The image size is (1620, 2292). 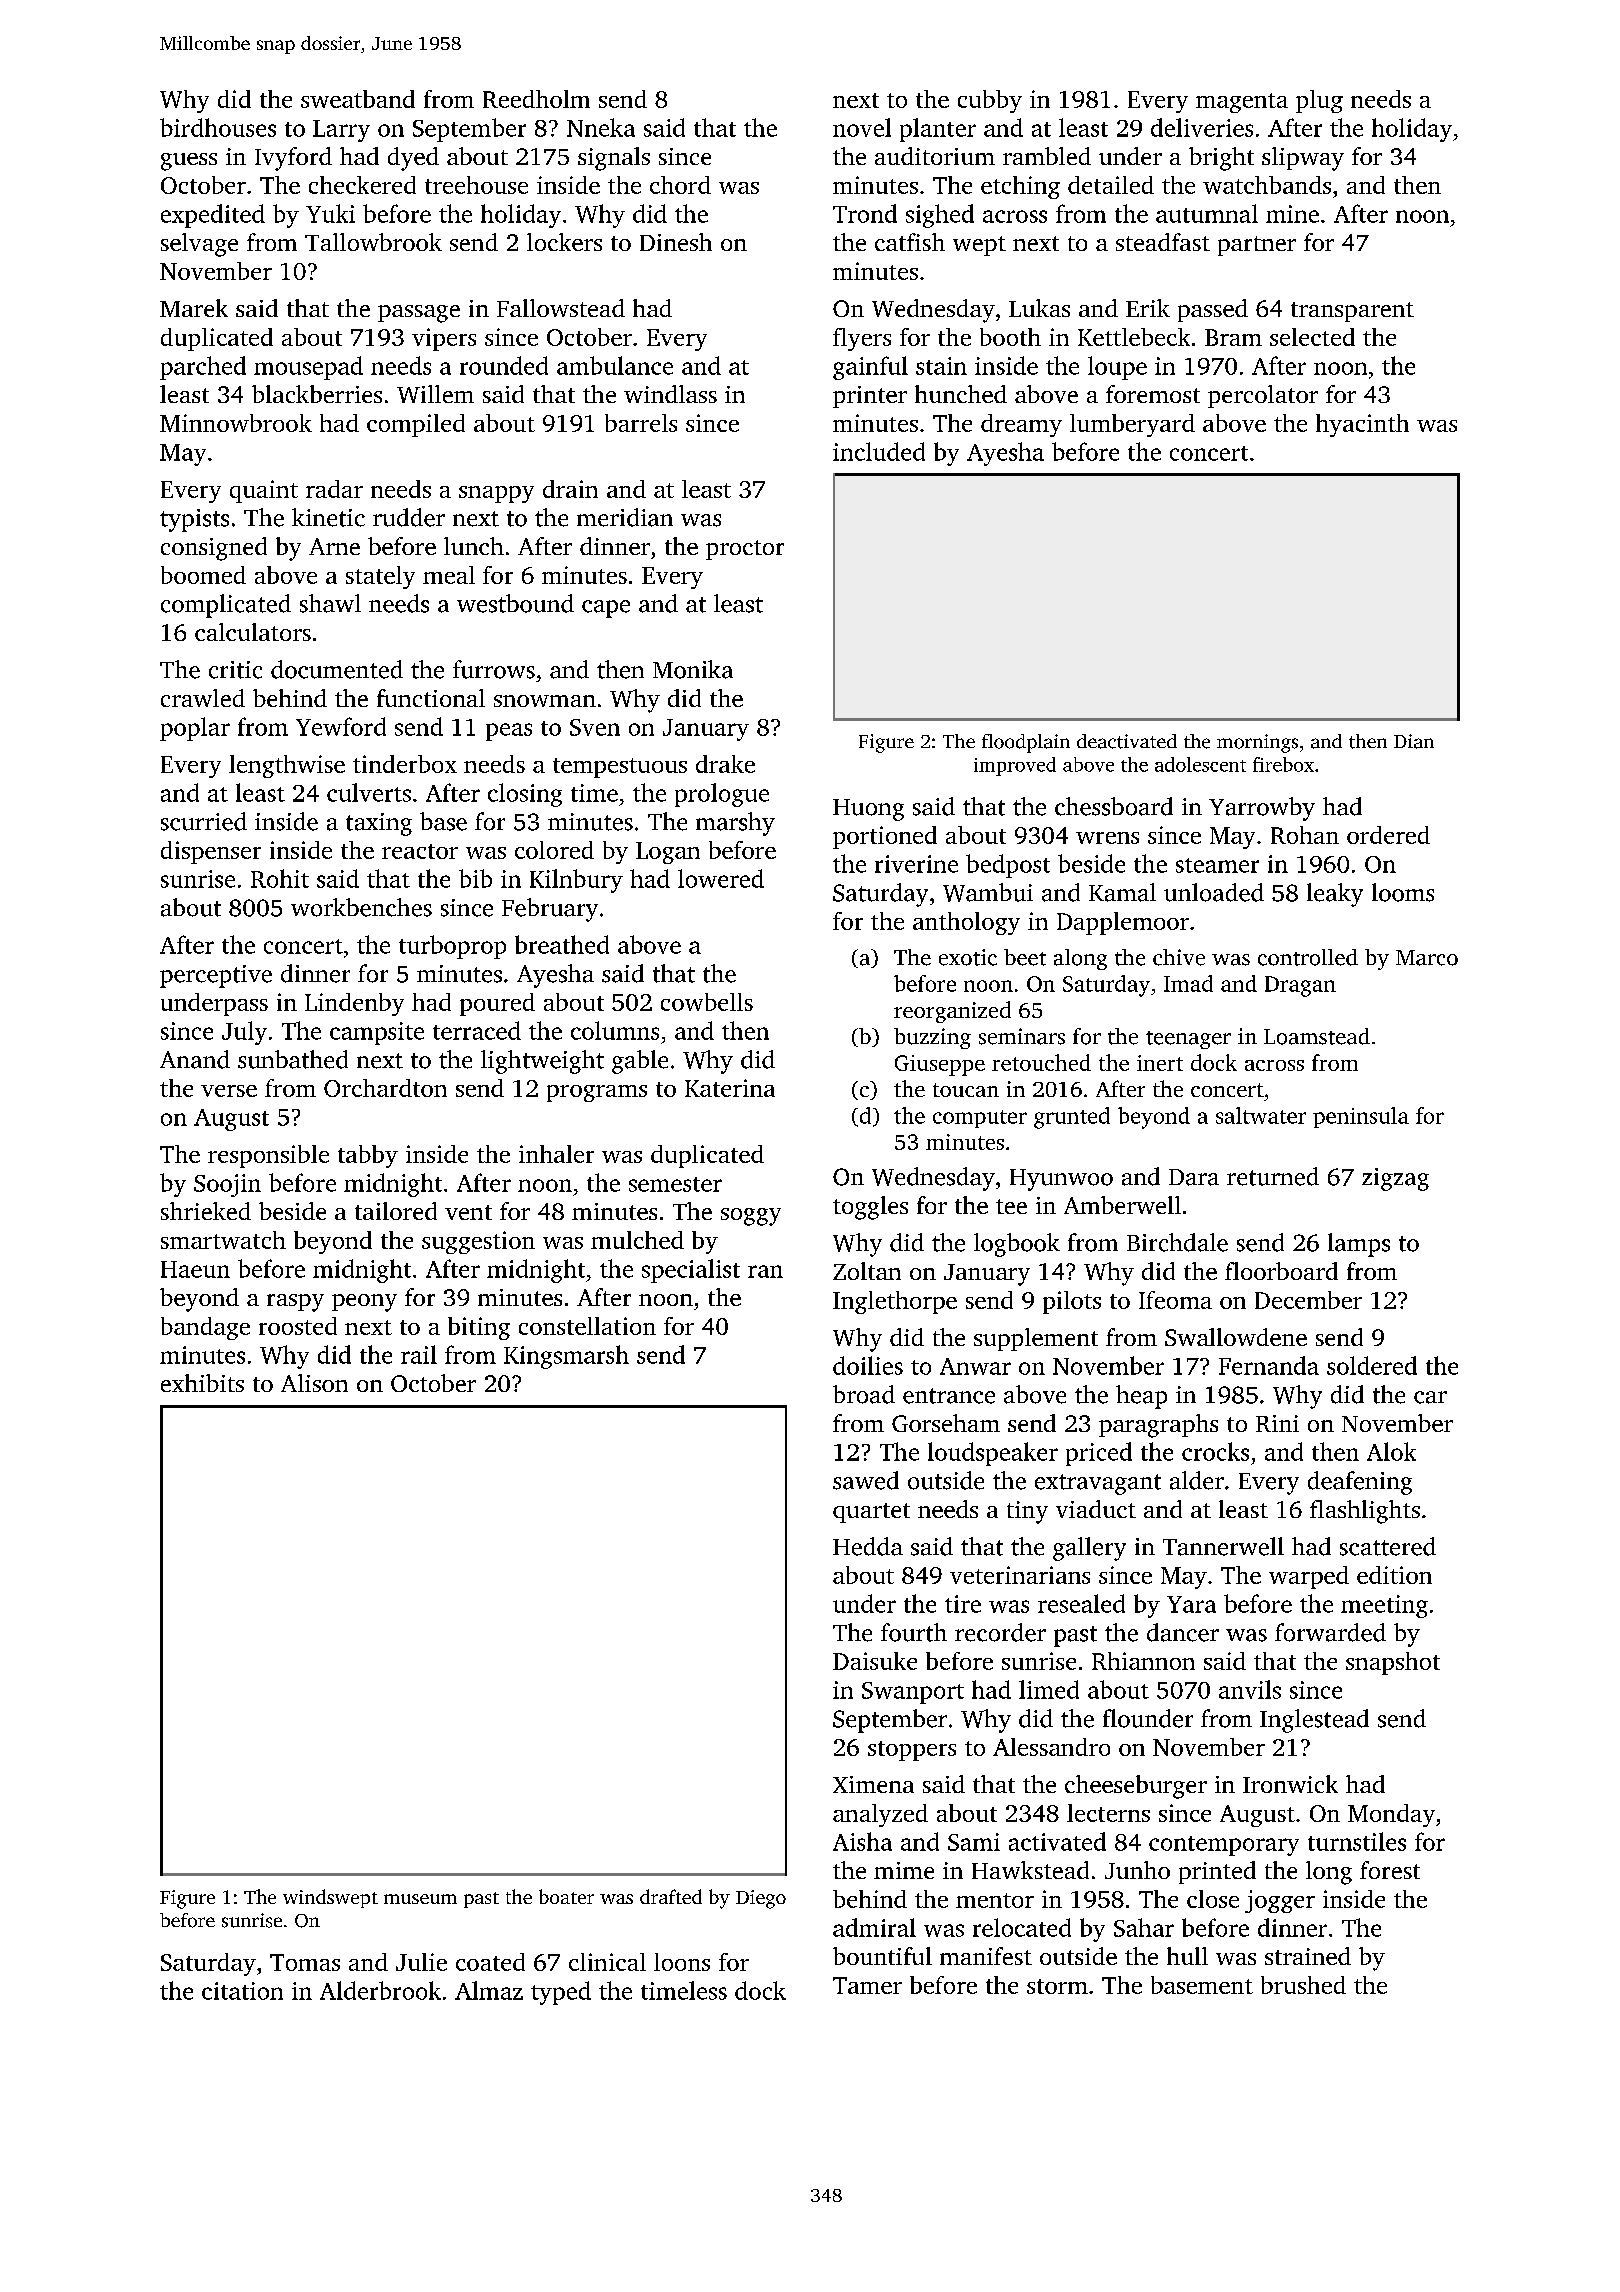 I want to click on floodplain, so click(x=1026, y=743).
